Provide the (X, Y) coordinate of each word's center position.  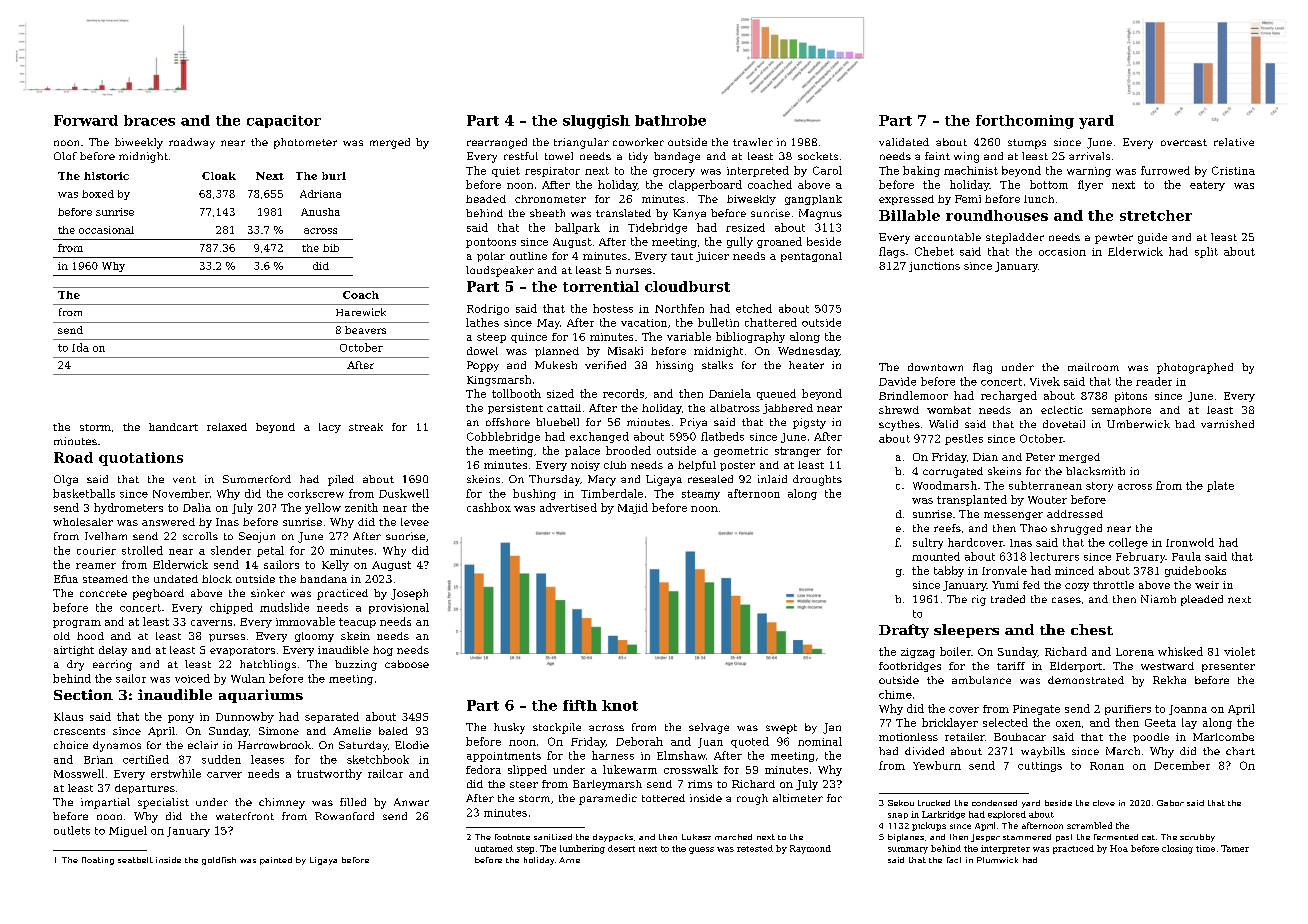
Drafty (904, 631)
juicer (712, 257)
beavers (365, 330)
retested (755, 848)
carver (224, 775)
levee (415, 522)
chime (895, 694)
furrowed (1165, 170)
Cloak (219, 176)
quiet (506, 172)
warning (1089, 172)
